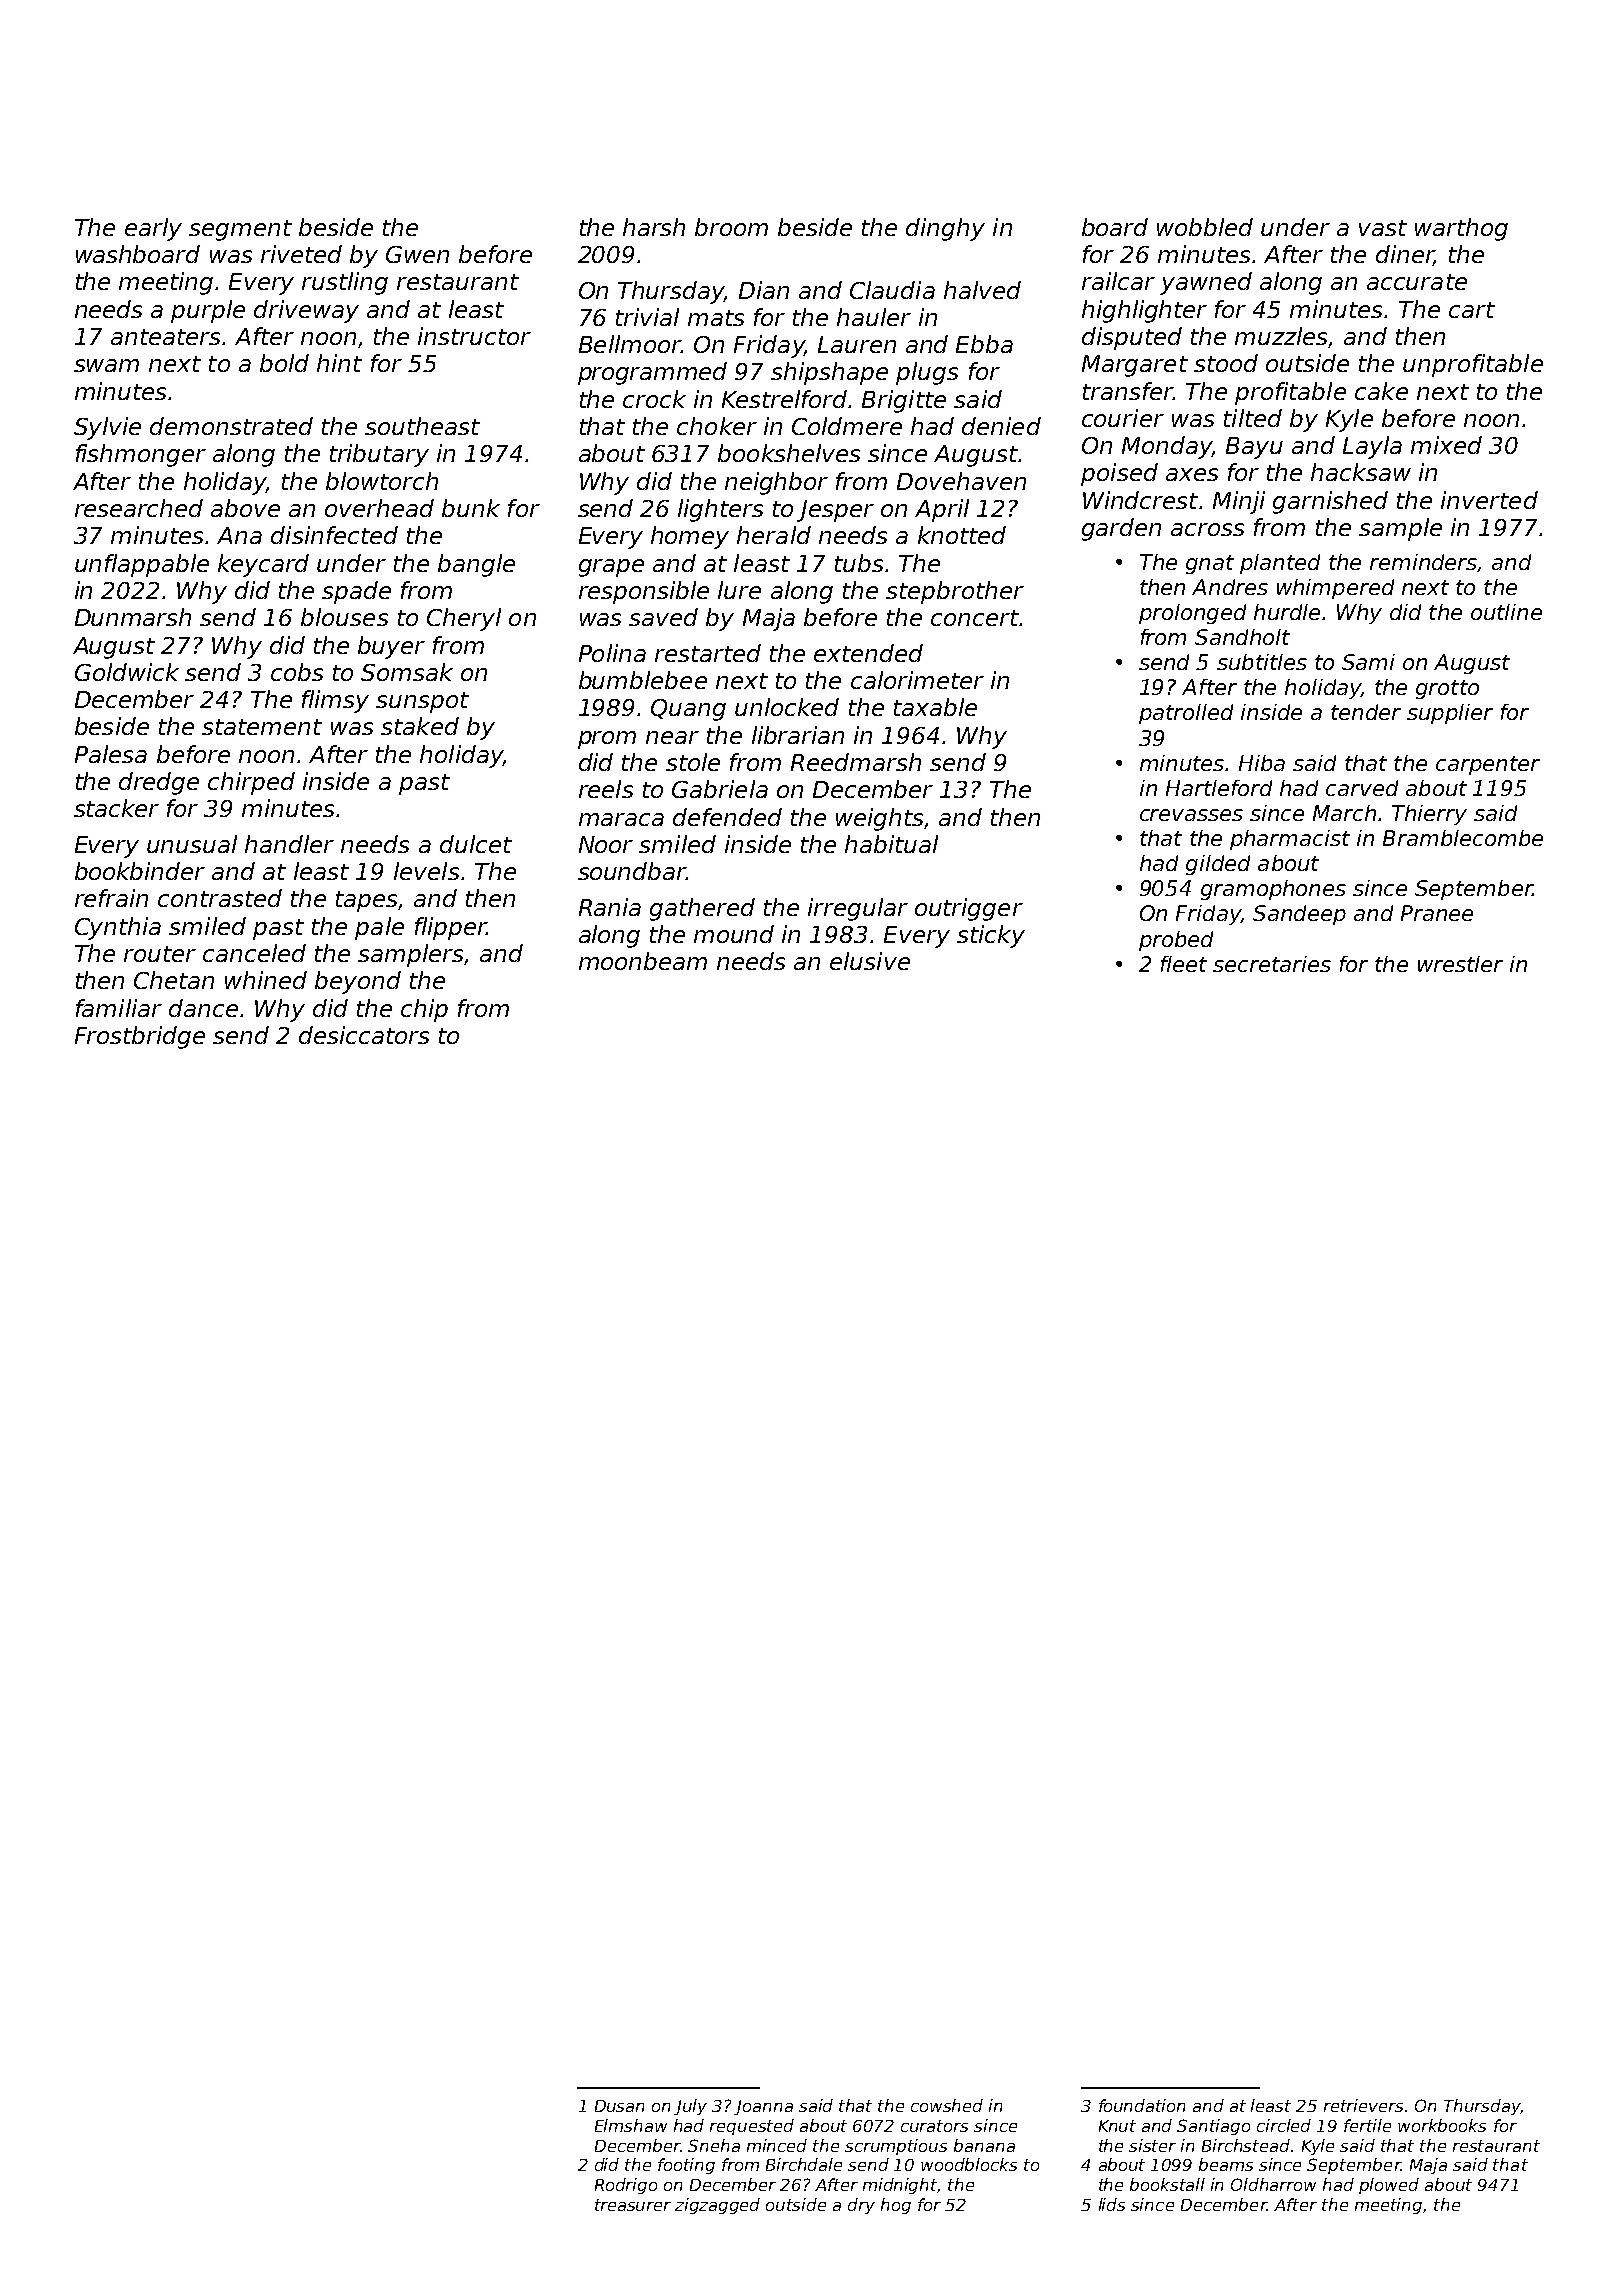  What do you see at coordinates (417, 254) in the document?
I see `Gwen` at bounding box center [417, 254].
